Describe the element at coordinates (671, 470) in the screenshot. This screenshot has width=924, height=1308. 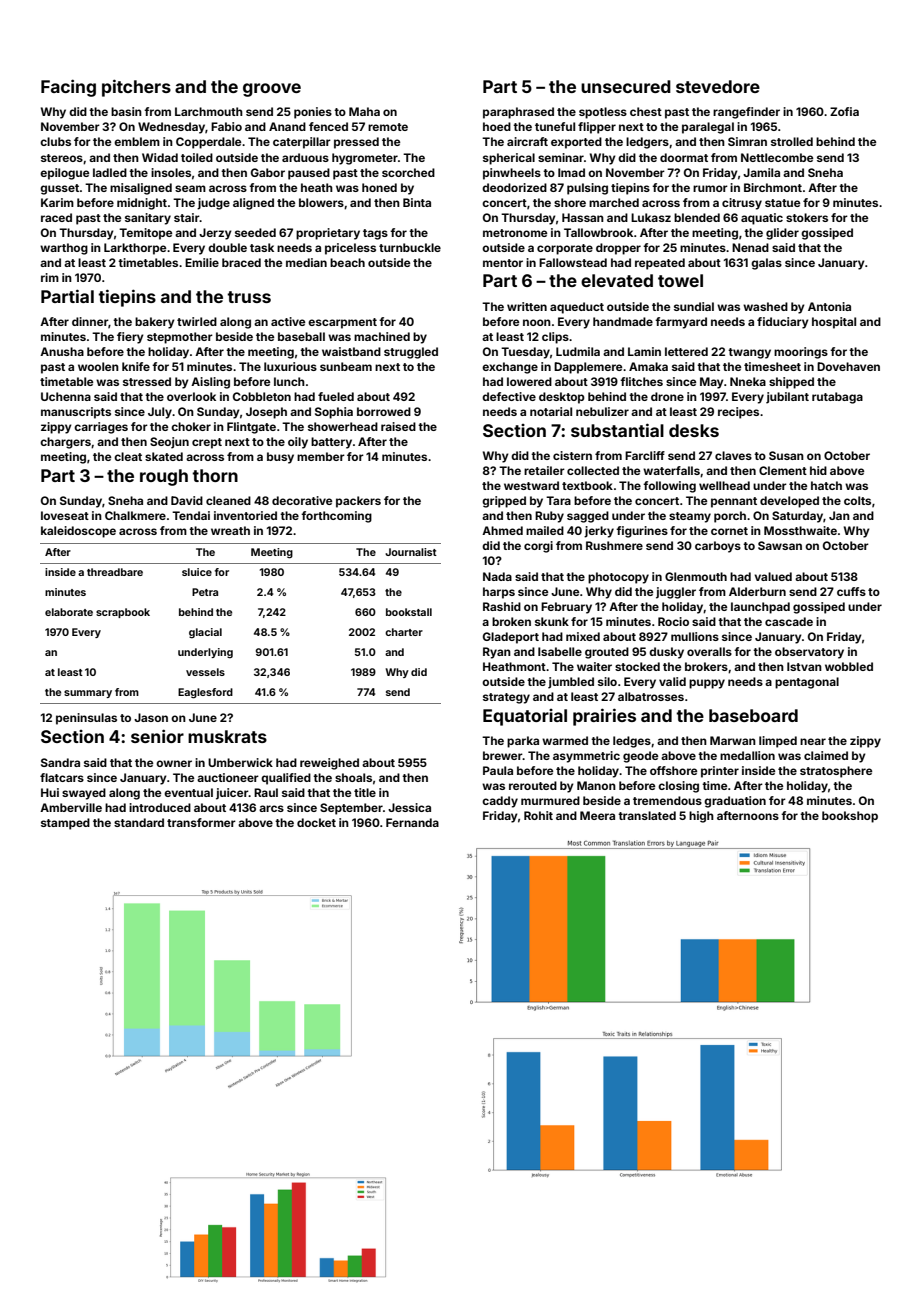
I see `waterfalls` at that location.
